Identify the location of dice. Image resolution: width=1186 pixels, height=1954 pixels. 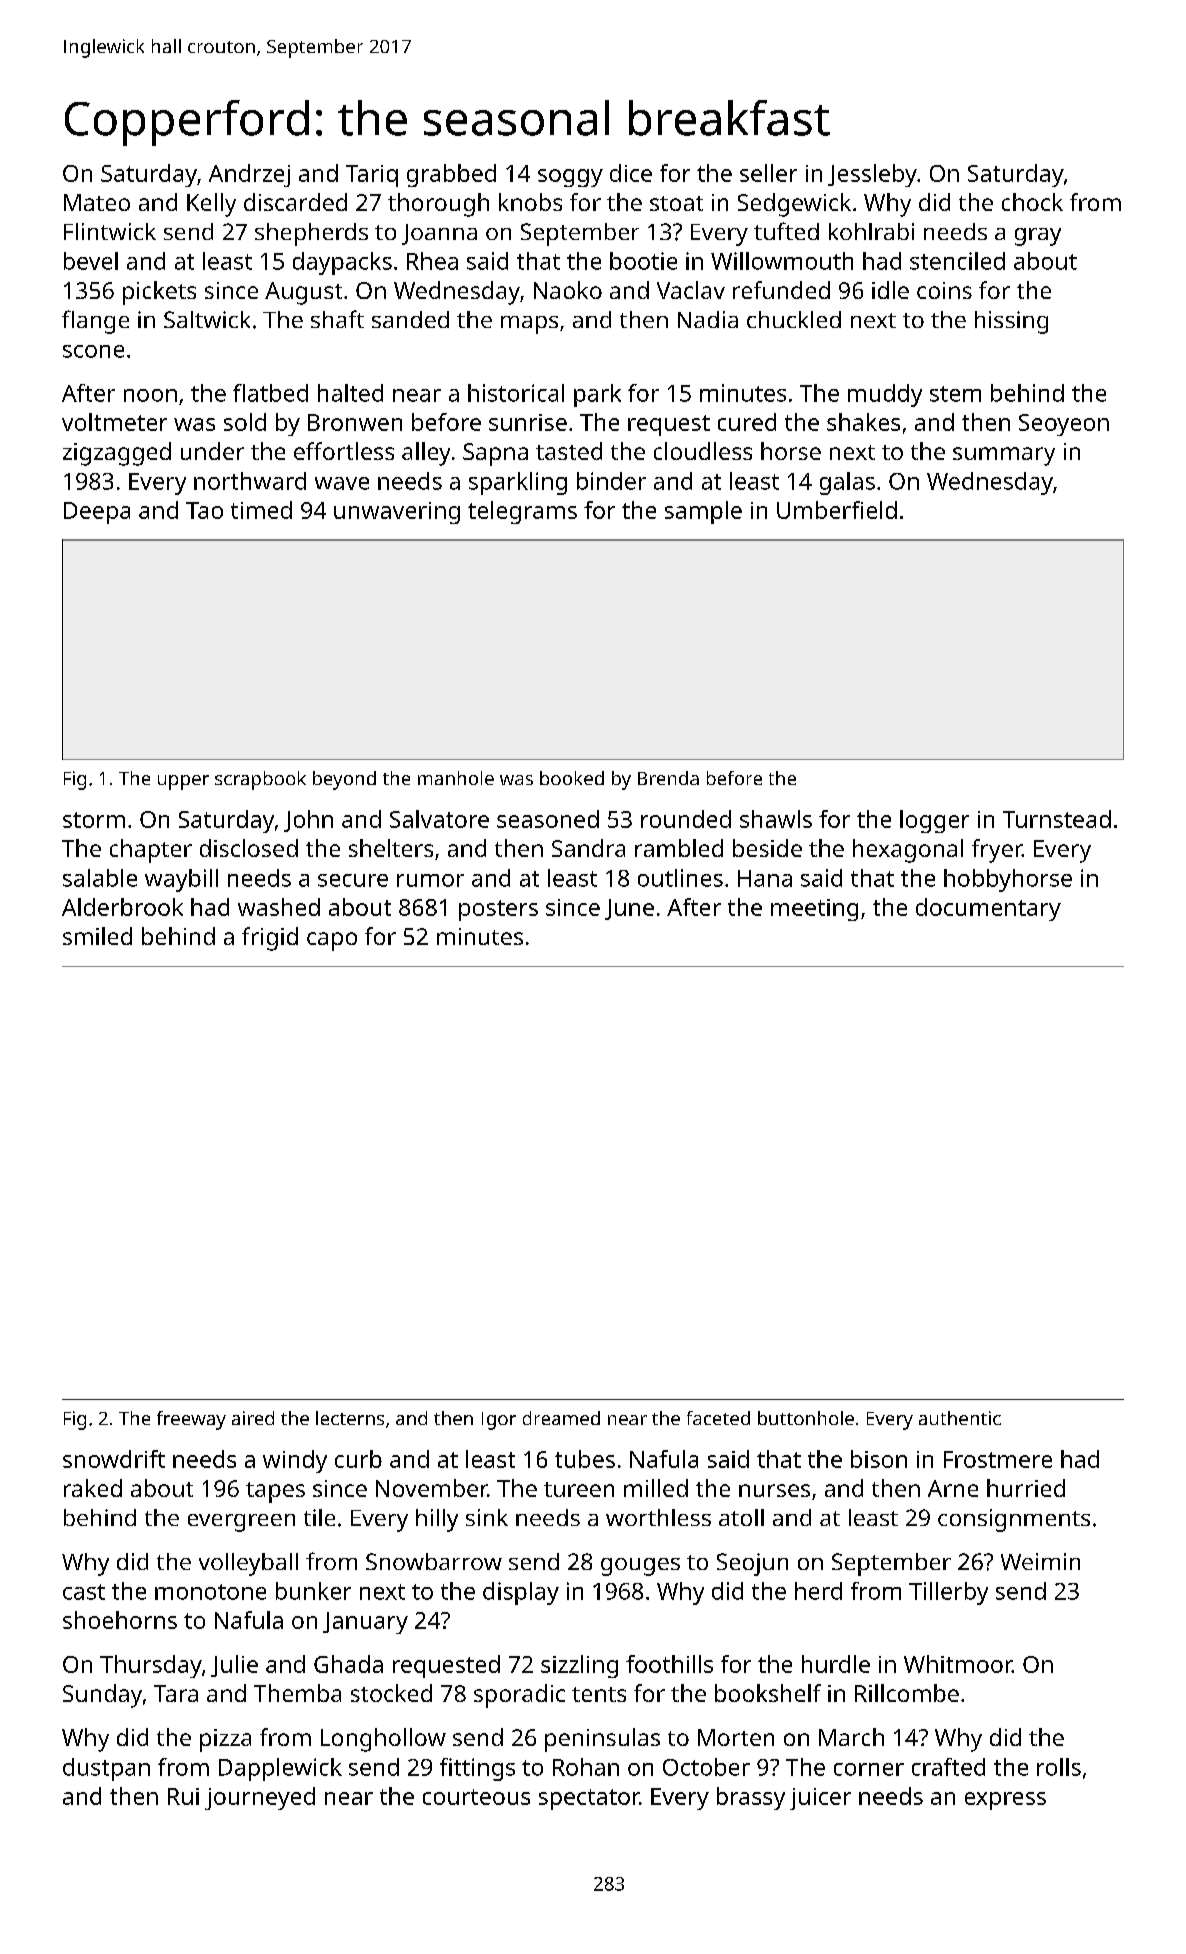
(631, 173).
